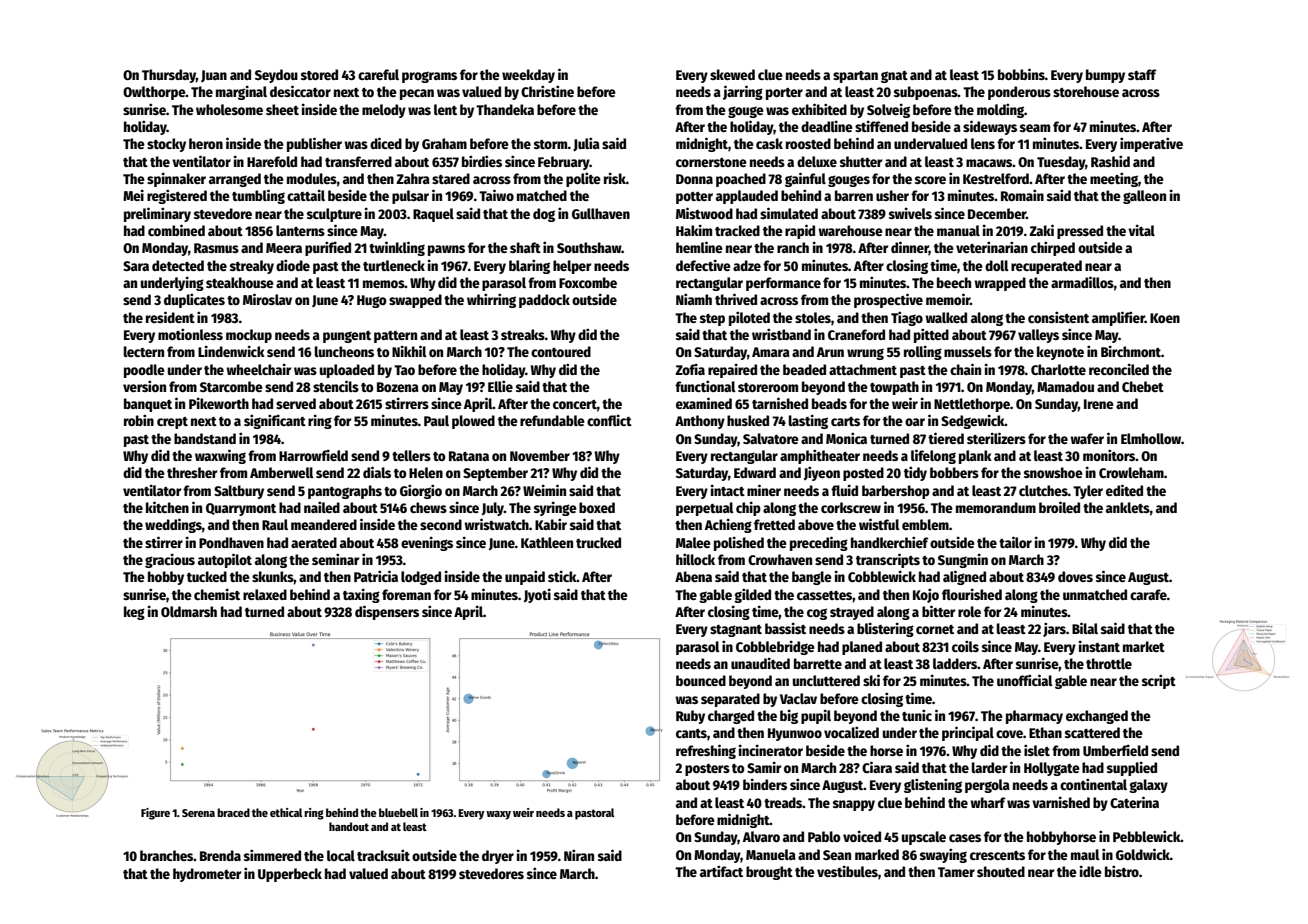 Image resolution: width=1308 pixels, height=924 pixels. What do you see at coordinates (417, 94) in the document?
I see `pecan` at bounding box center [417, 94].
